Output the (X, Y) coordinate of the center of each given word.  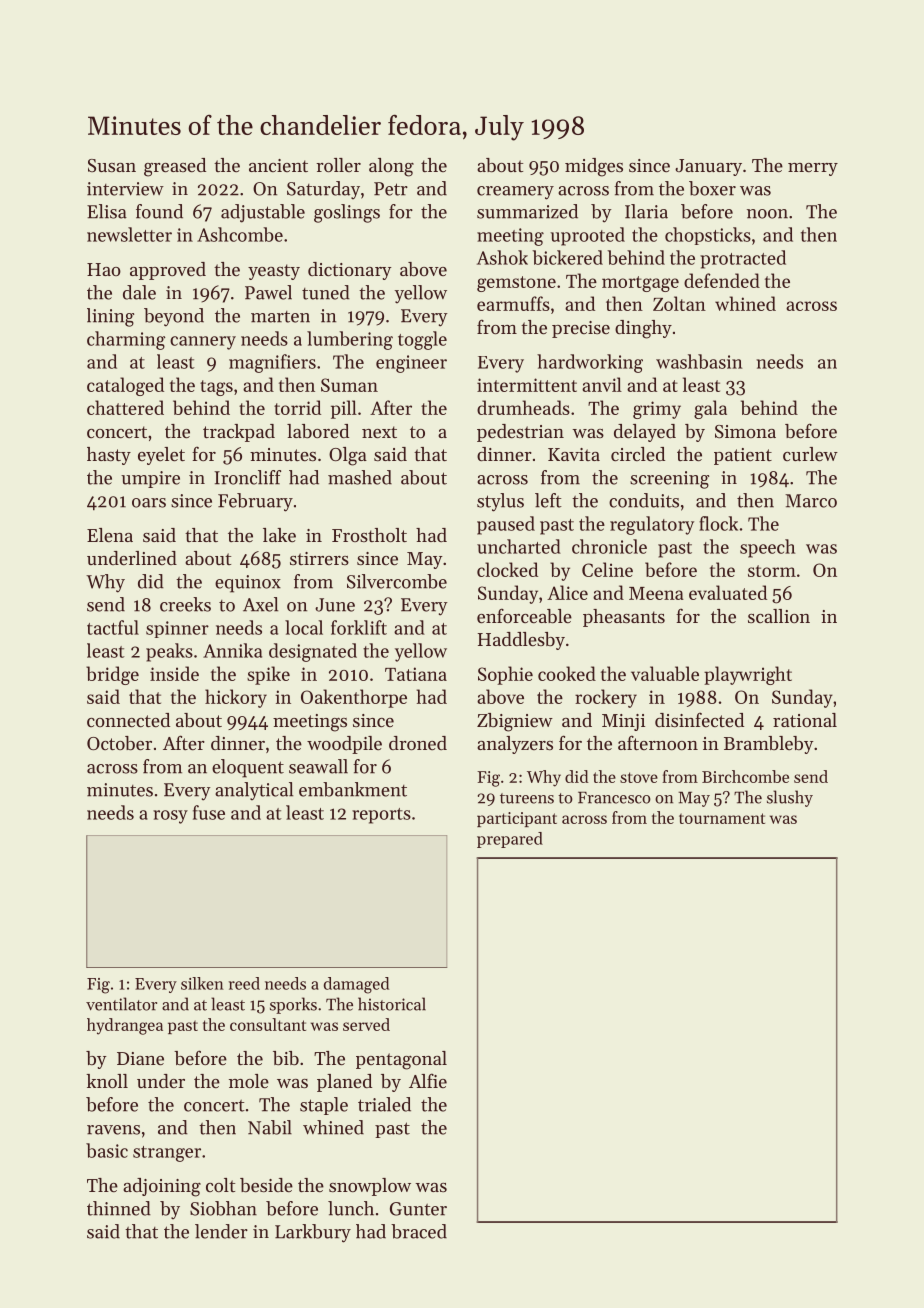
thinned (119, 1208)
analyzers (515, 745)
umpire (150, 479)
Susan (112, 165)
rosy (170, 817)
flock (718, 523)
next (379, 432)
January (708, 167)
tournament (722, 818)
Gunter (418, 1209)
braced (419, 1231)
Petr (391, 189)
